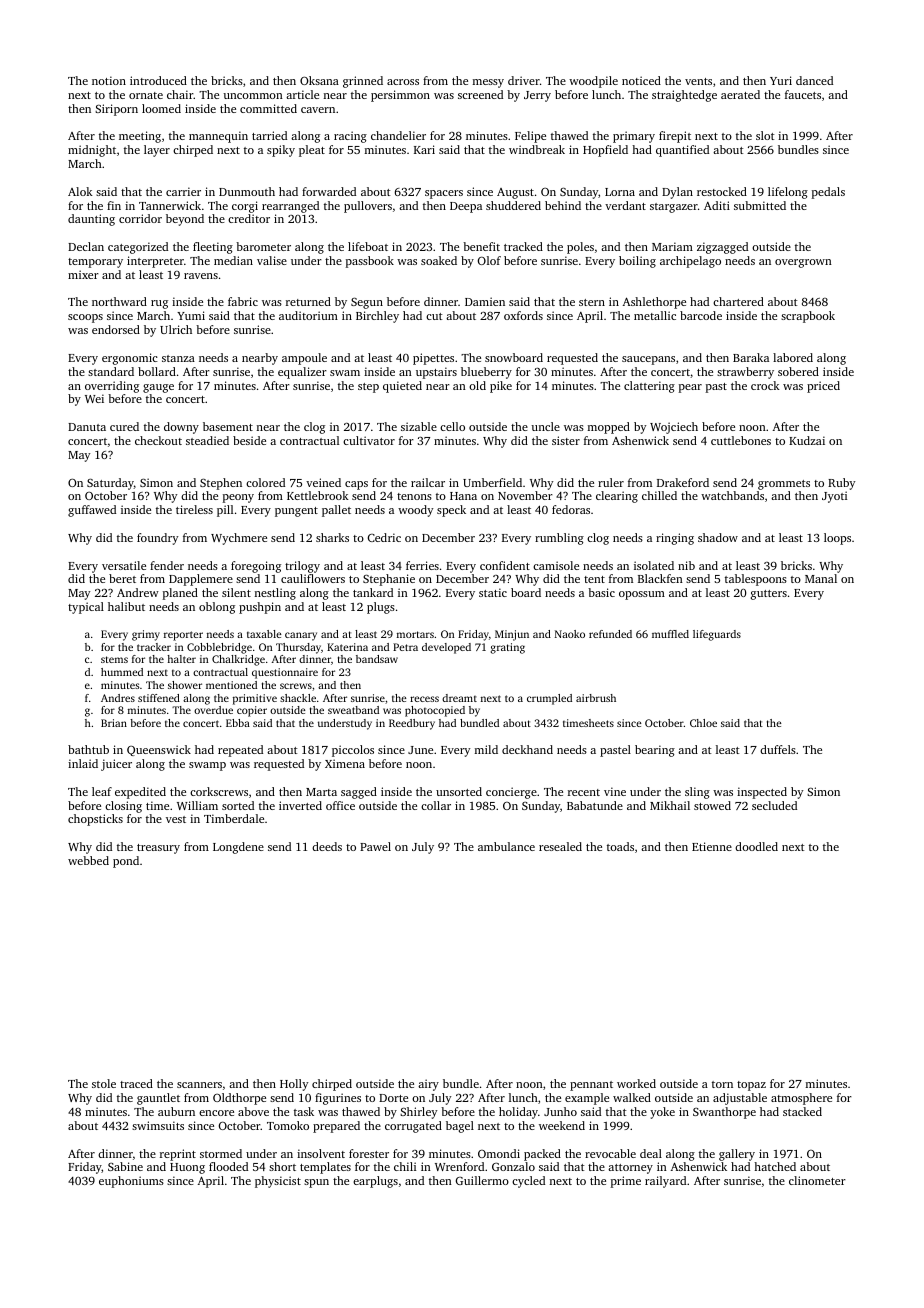 The height and width of the screenshot is (1308, 924). I want to click on priced, so click(823, 387).
